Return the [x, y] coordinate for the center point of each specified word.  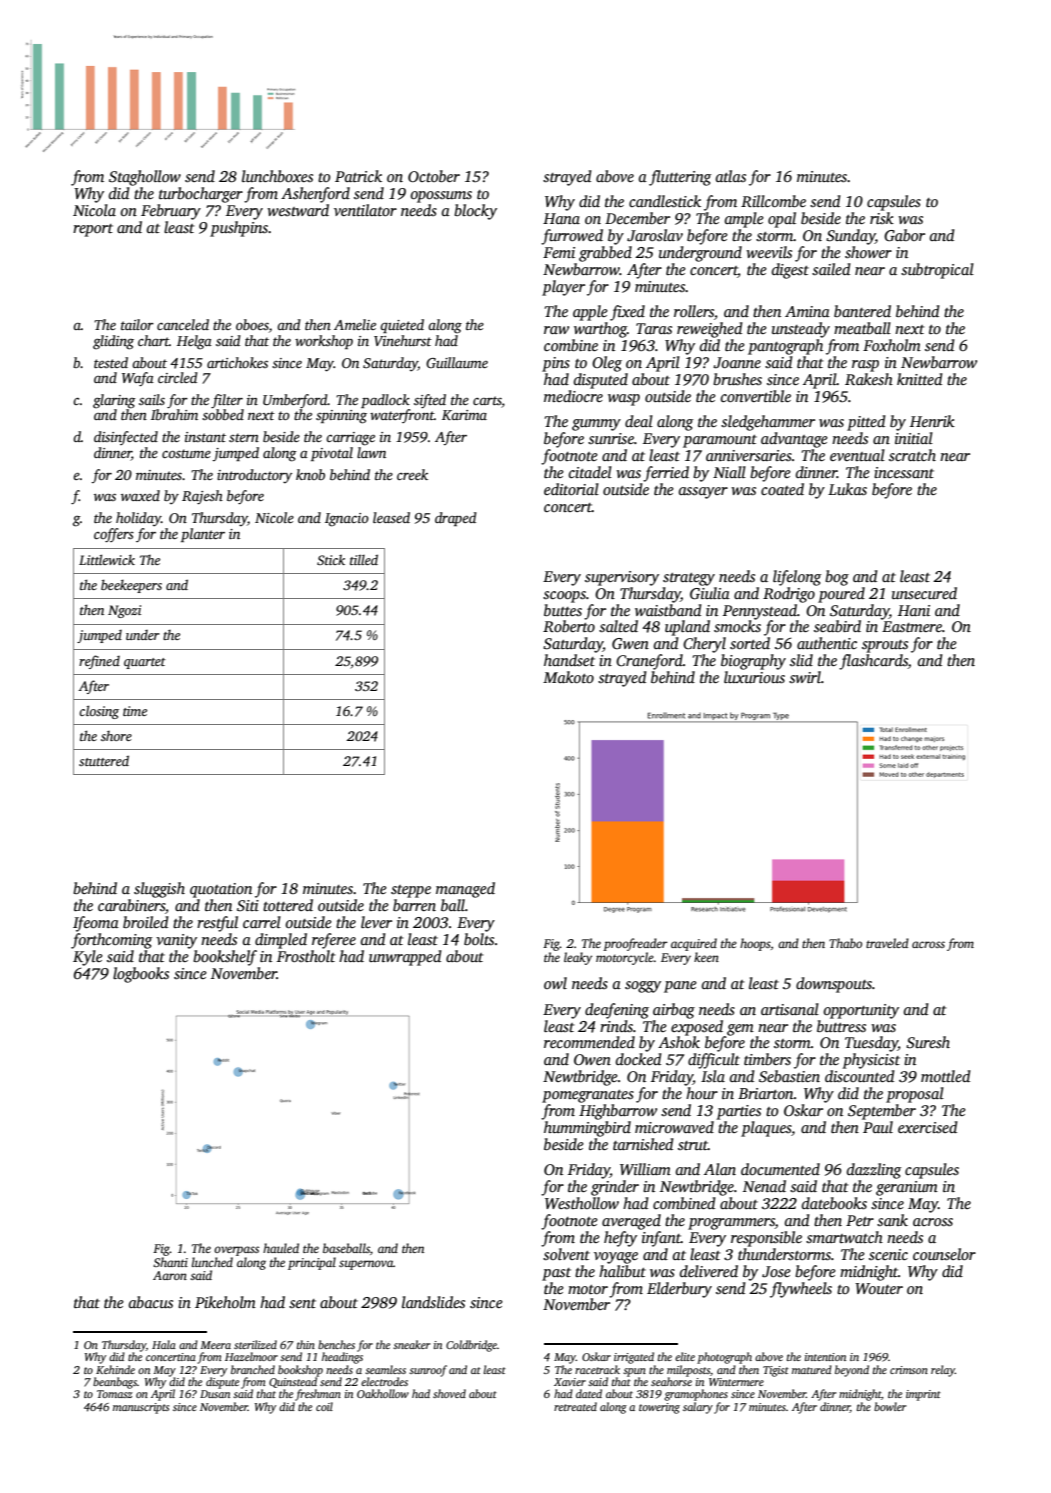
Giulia [710, 593]
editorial [571, 489]
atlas [731, 176]
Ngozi [124, 611]
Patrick [358, 176]
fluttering [680, 178]
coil [324, 1406]
